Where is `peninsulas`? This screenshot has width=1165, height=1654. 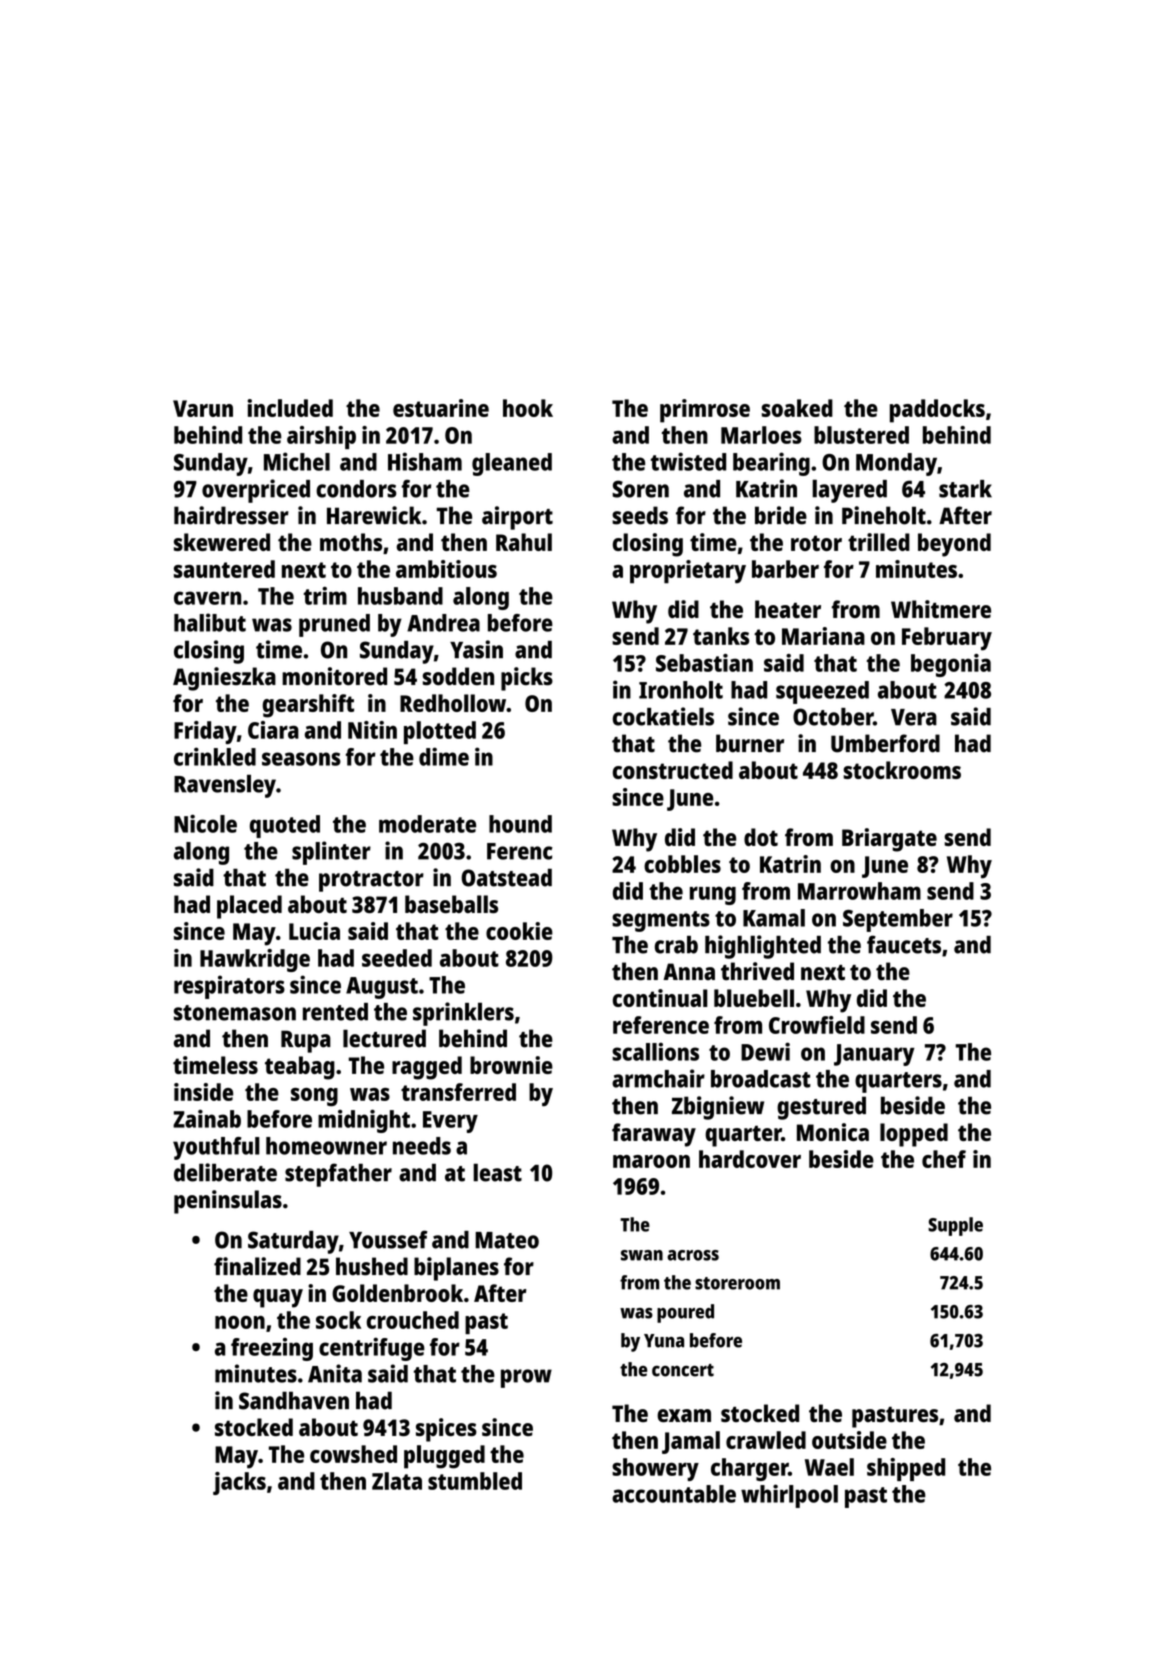 peninsulas is located at coordinates (228, 1202).
